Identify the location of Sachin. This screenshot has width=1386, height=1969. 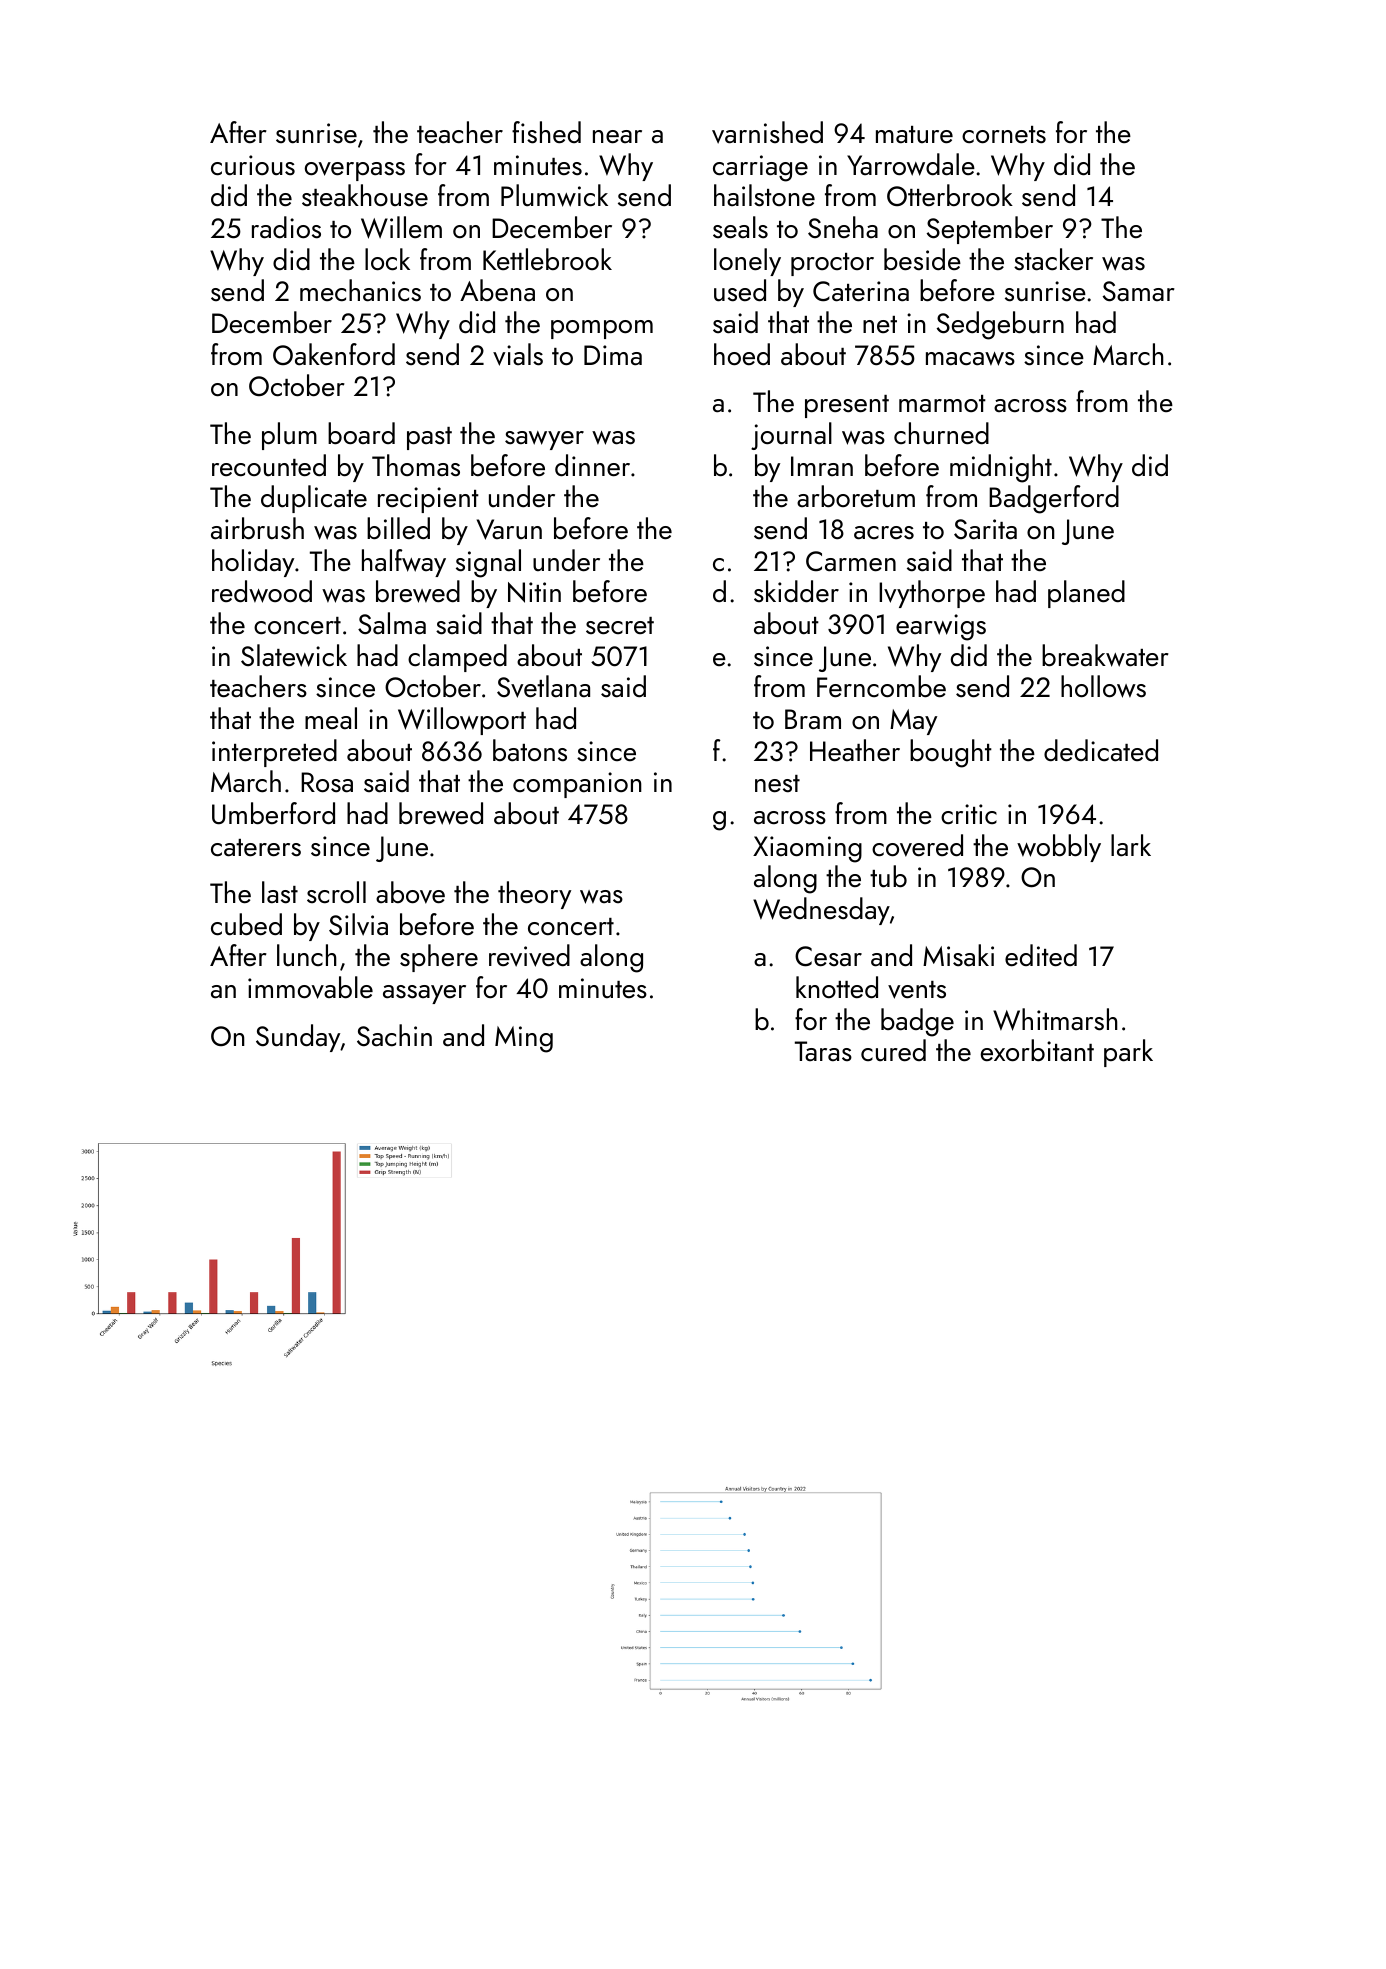
(394, 1035).
